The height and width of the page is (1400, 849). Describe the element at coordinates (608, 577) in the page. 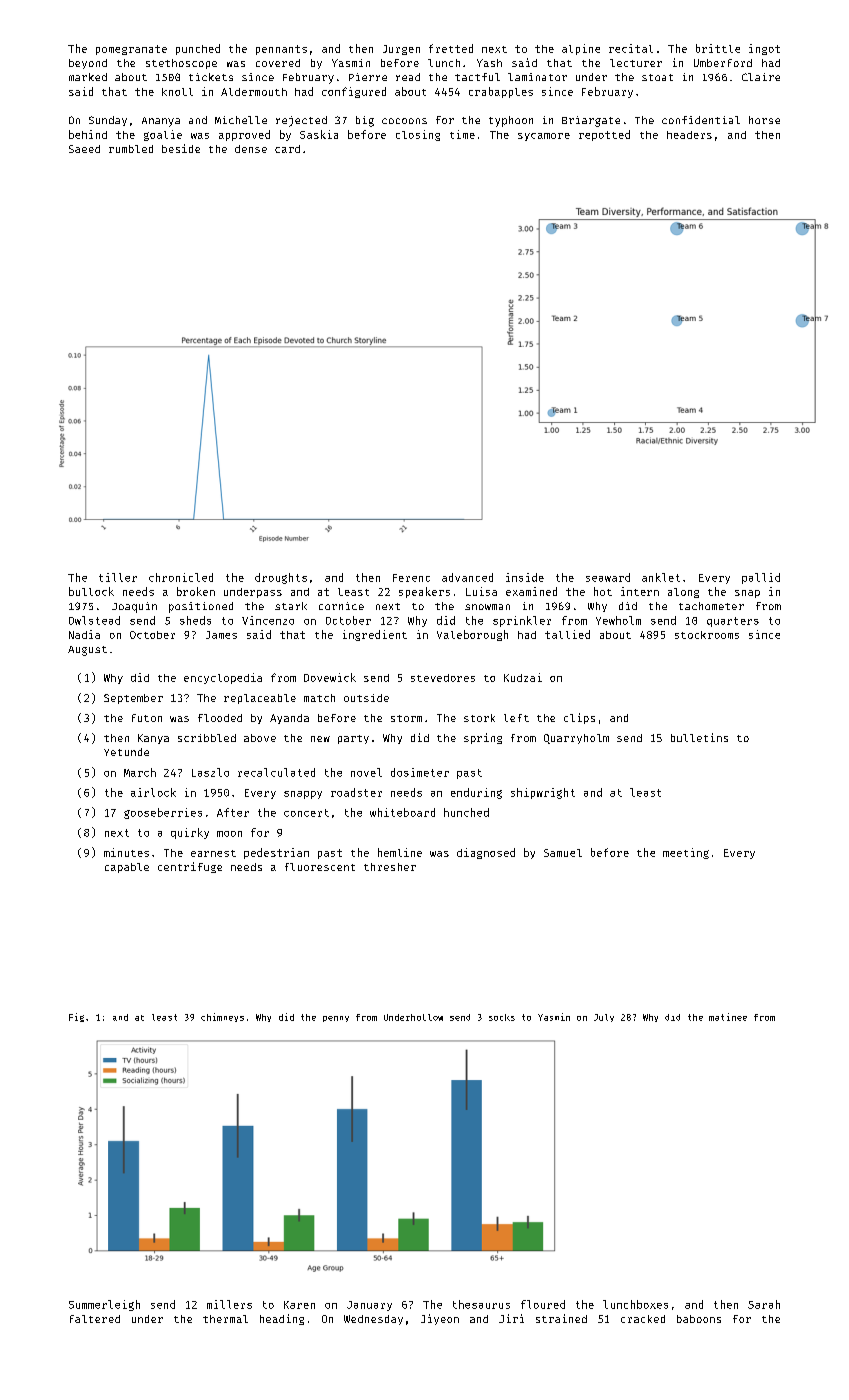

I see `seaward` at that location.
